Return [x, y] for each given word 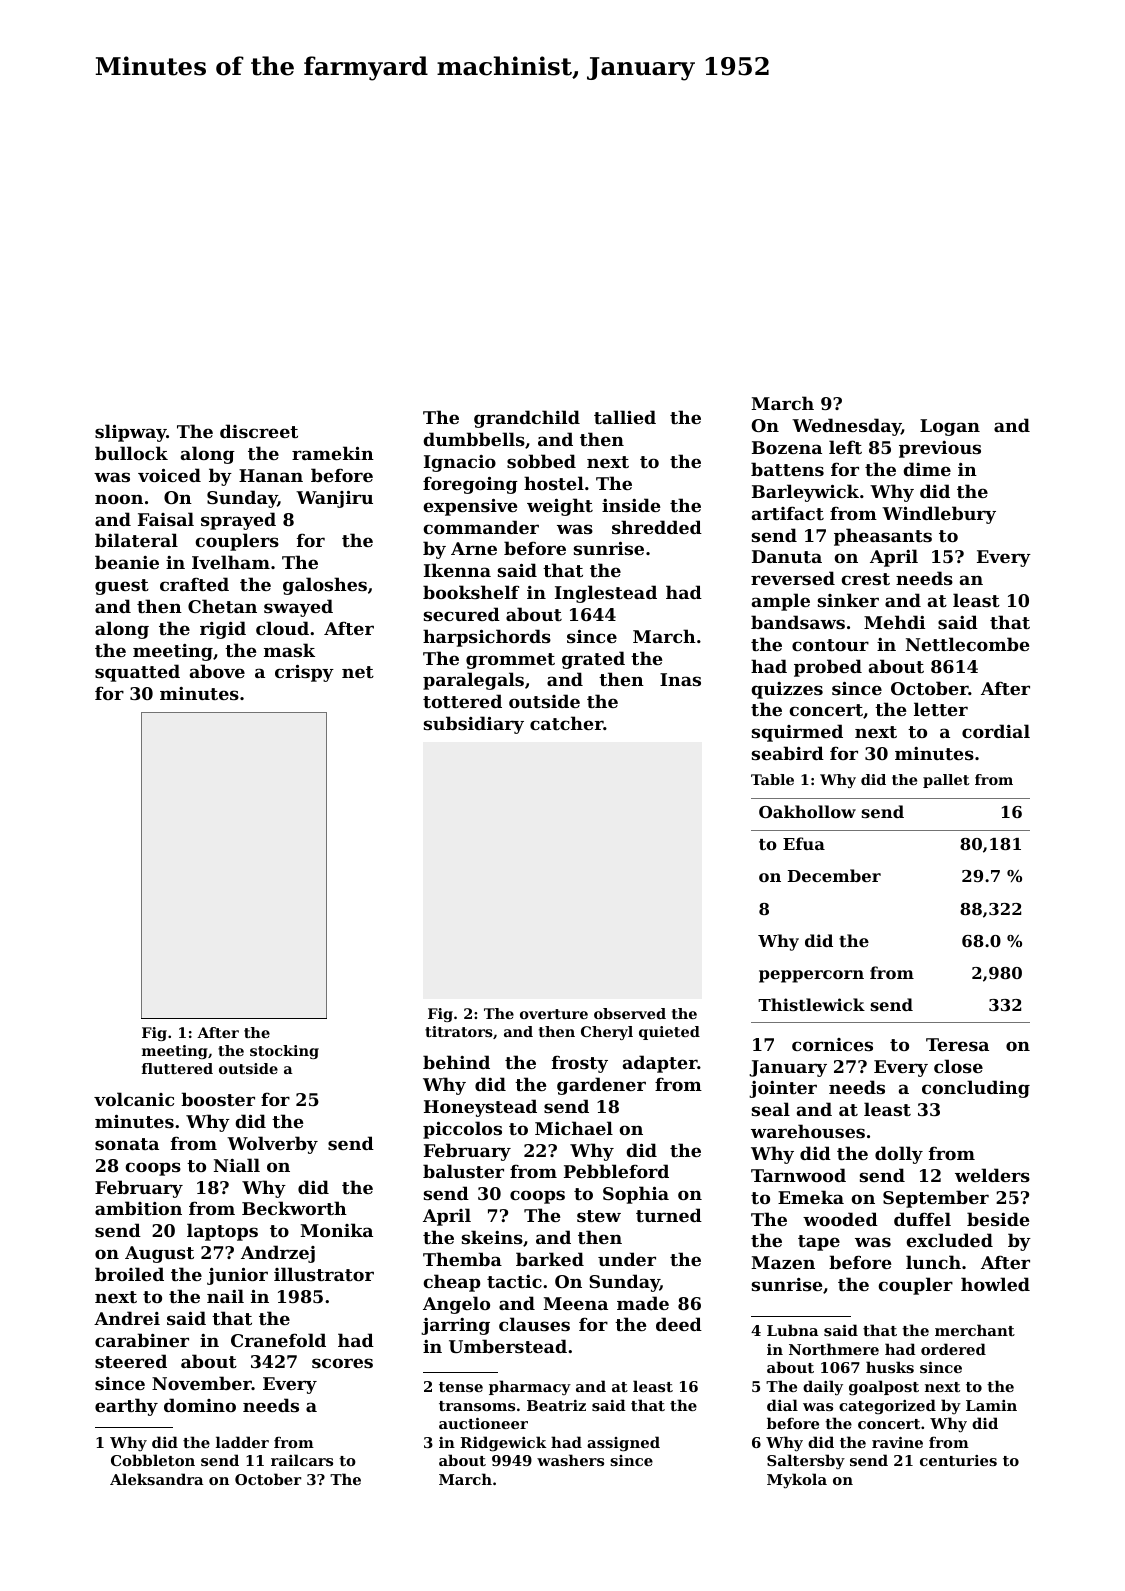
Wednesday [846, 427]
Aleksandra [156, 1479]
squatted [137, 673]
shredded [657, 527]
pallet [946, 781]
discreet [259, 431]
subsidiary [474, 725]
